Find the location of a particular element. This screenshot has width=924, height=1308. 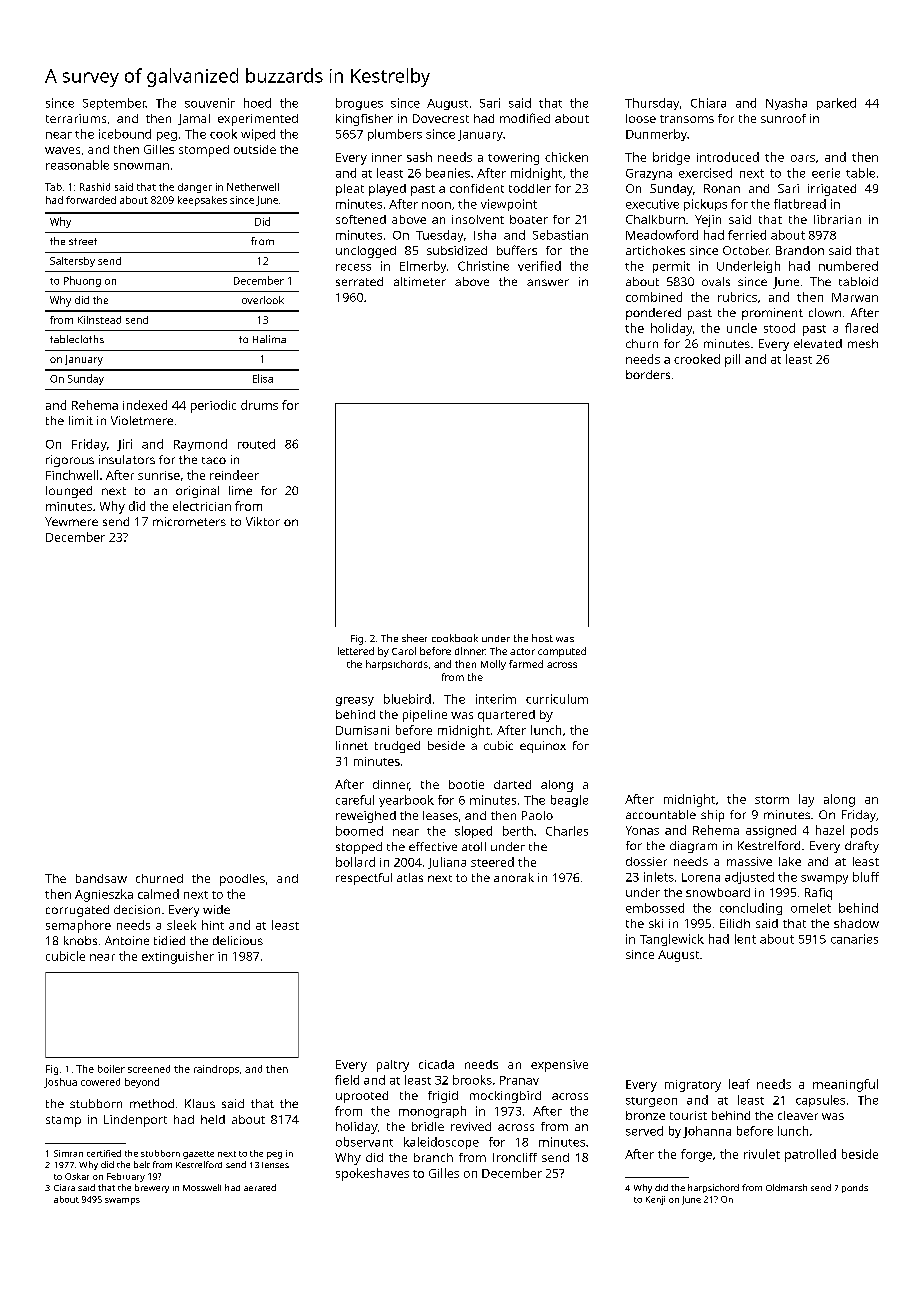

stomped is located at coordinates (204, 151).
